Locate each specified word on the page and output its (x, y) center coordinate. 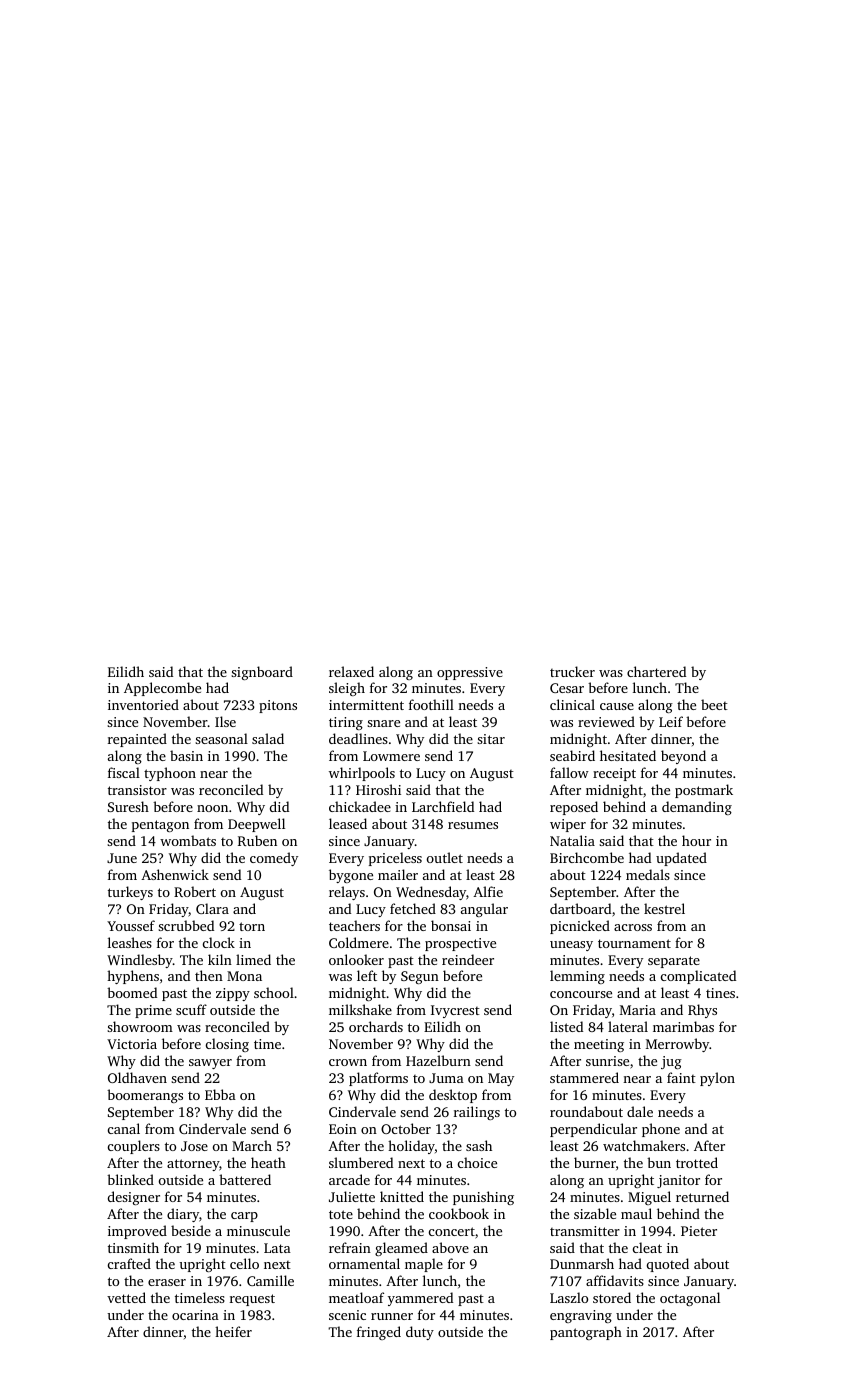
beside (191, 1230)
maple (424, 1265)
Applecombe (162, 689)
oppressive (470, 673)
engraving (581, 1316)
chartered (656, 671)
